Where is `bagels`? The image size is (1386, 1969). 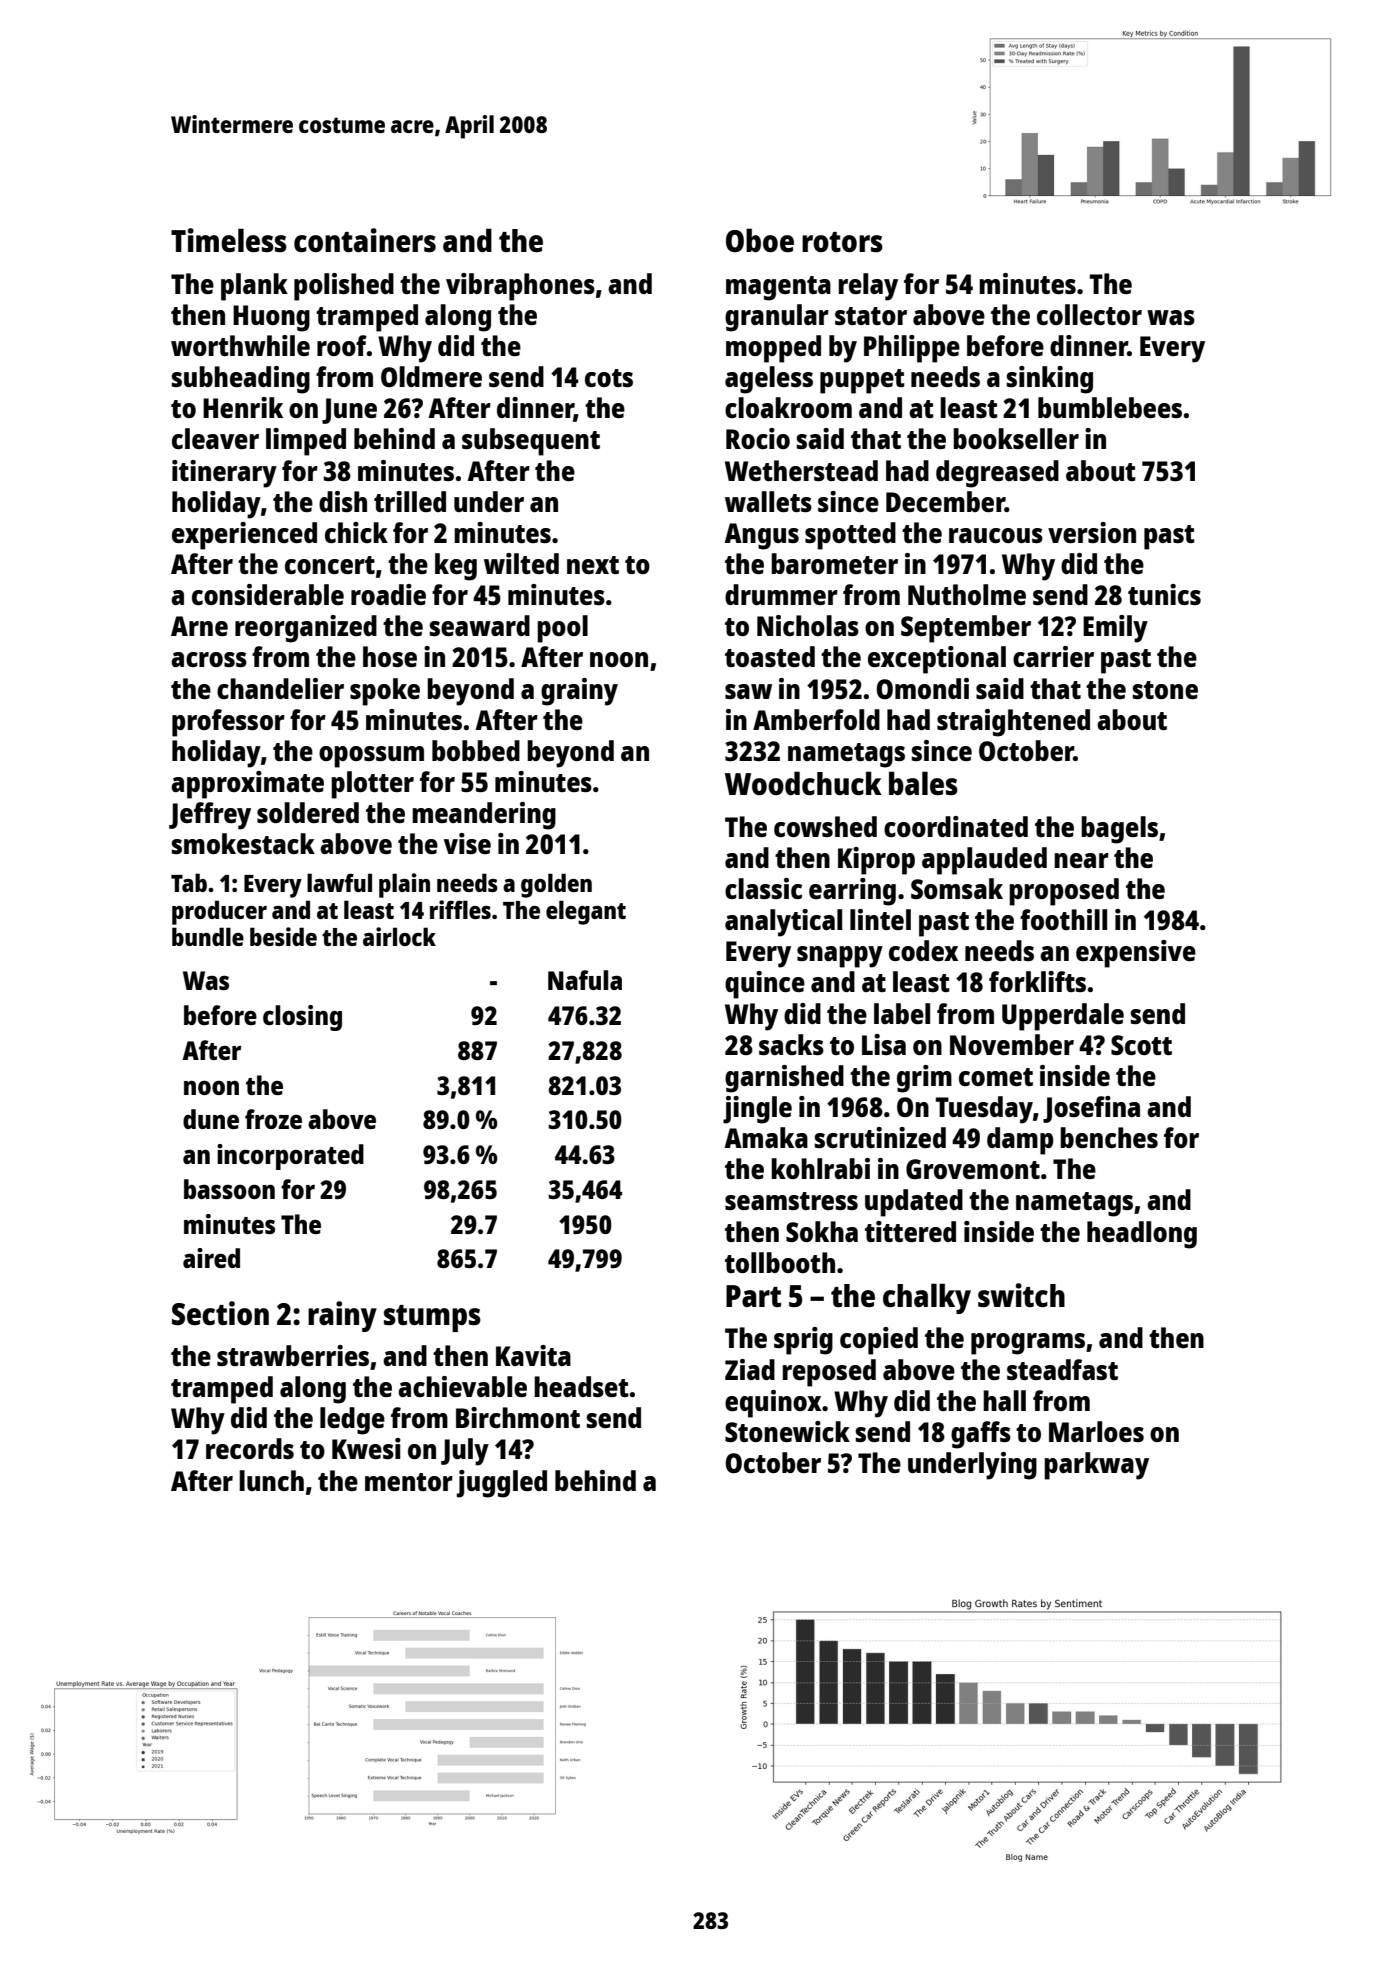 bagels is located at coordinates (1119, 830).
